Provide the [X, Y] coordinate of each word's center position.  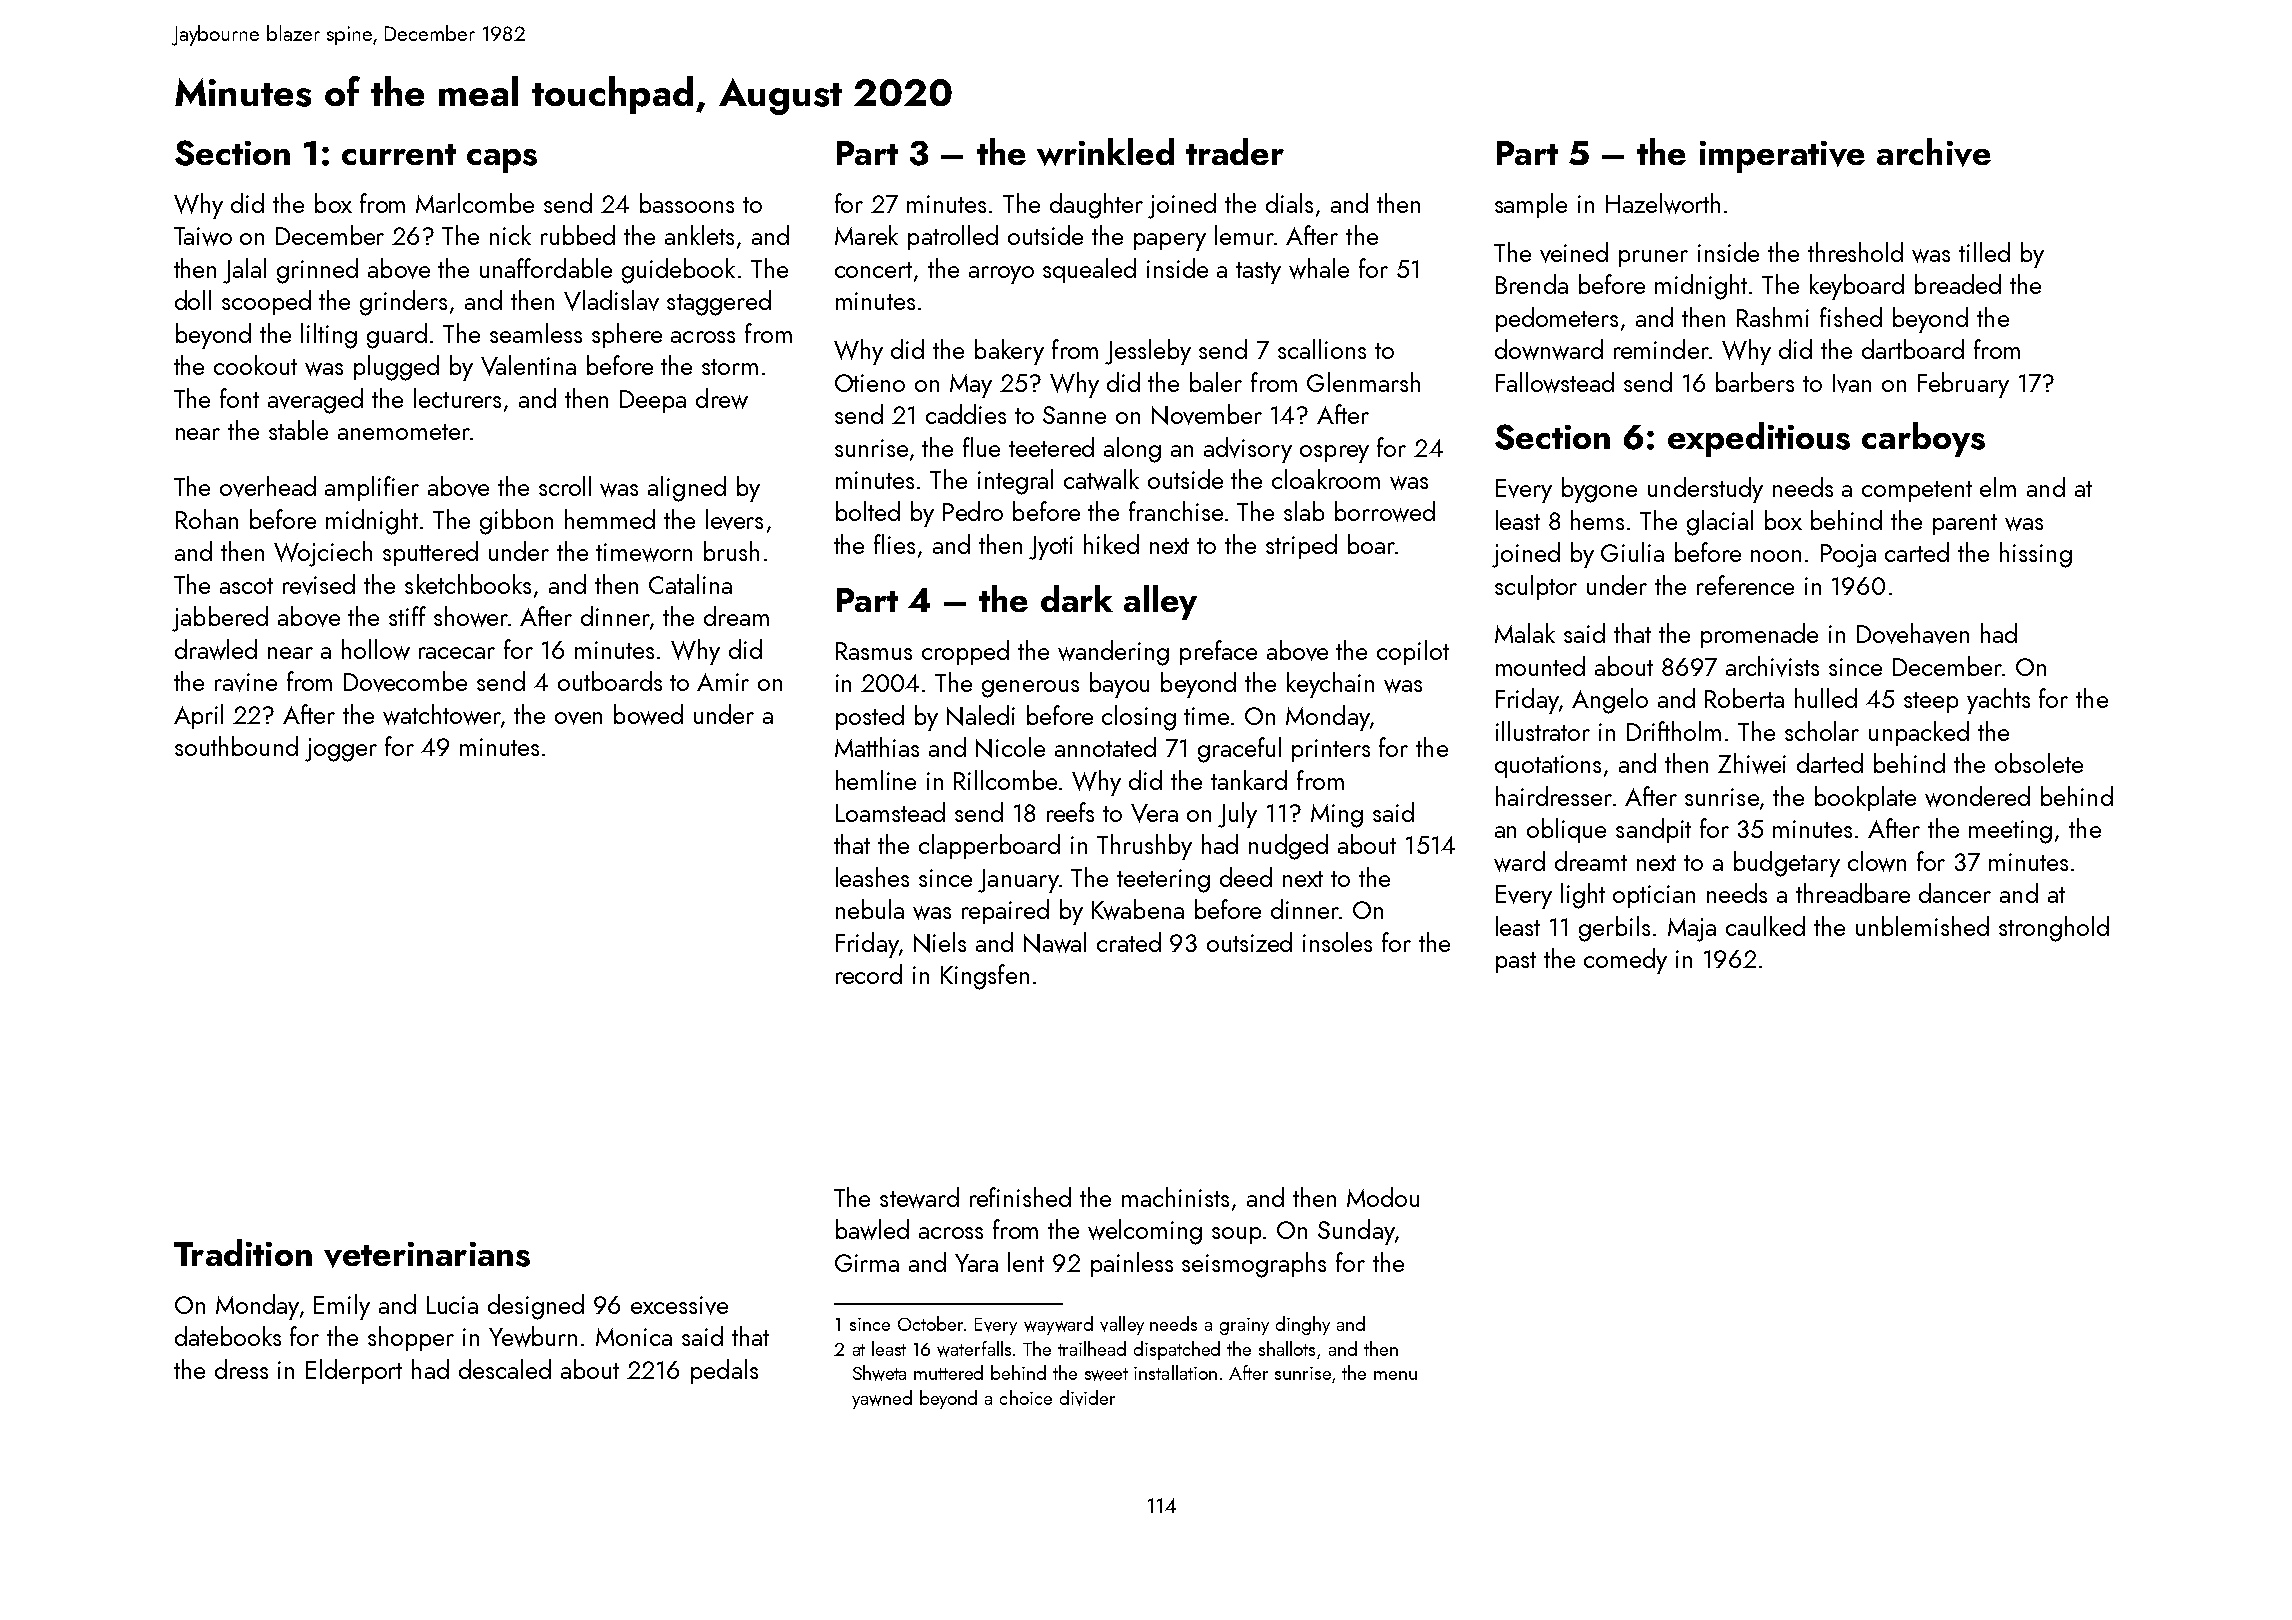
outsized [1249, 942]
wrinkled [1105, 152]
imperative [1782, 157]
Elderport [354, 1371]
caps [502, 161]
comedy [1625, 961]
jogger [341, 750]
